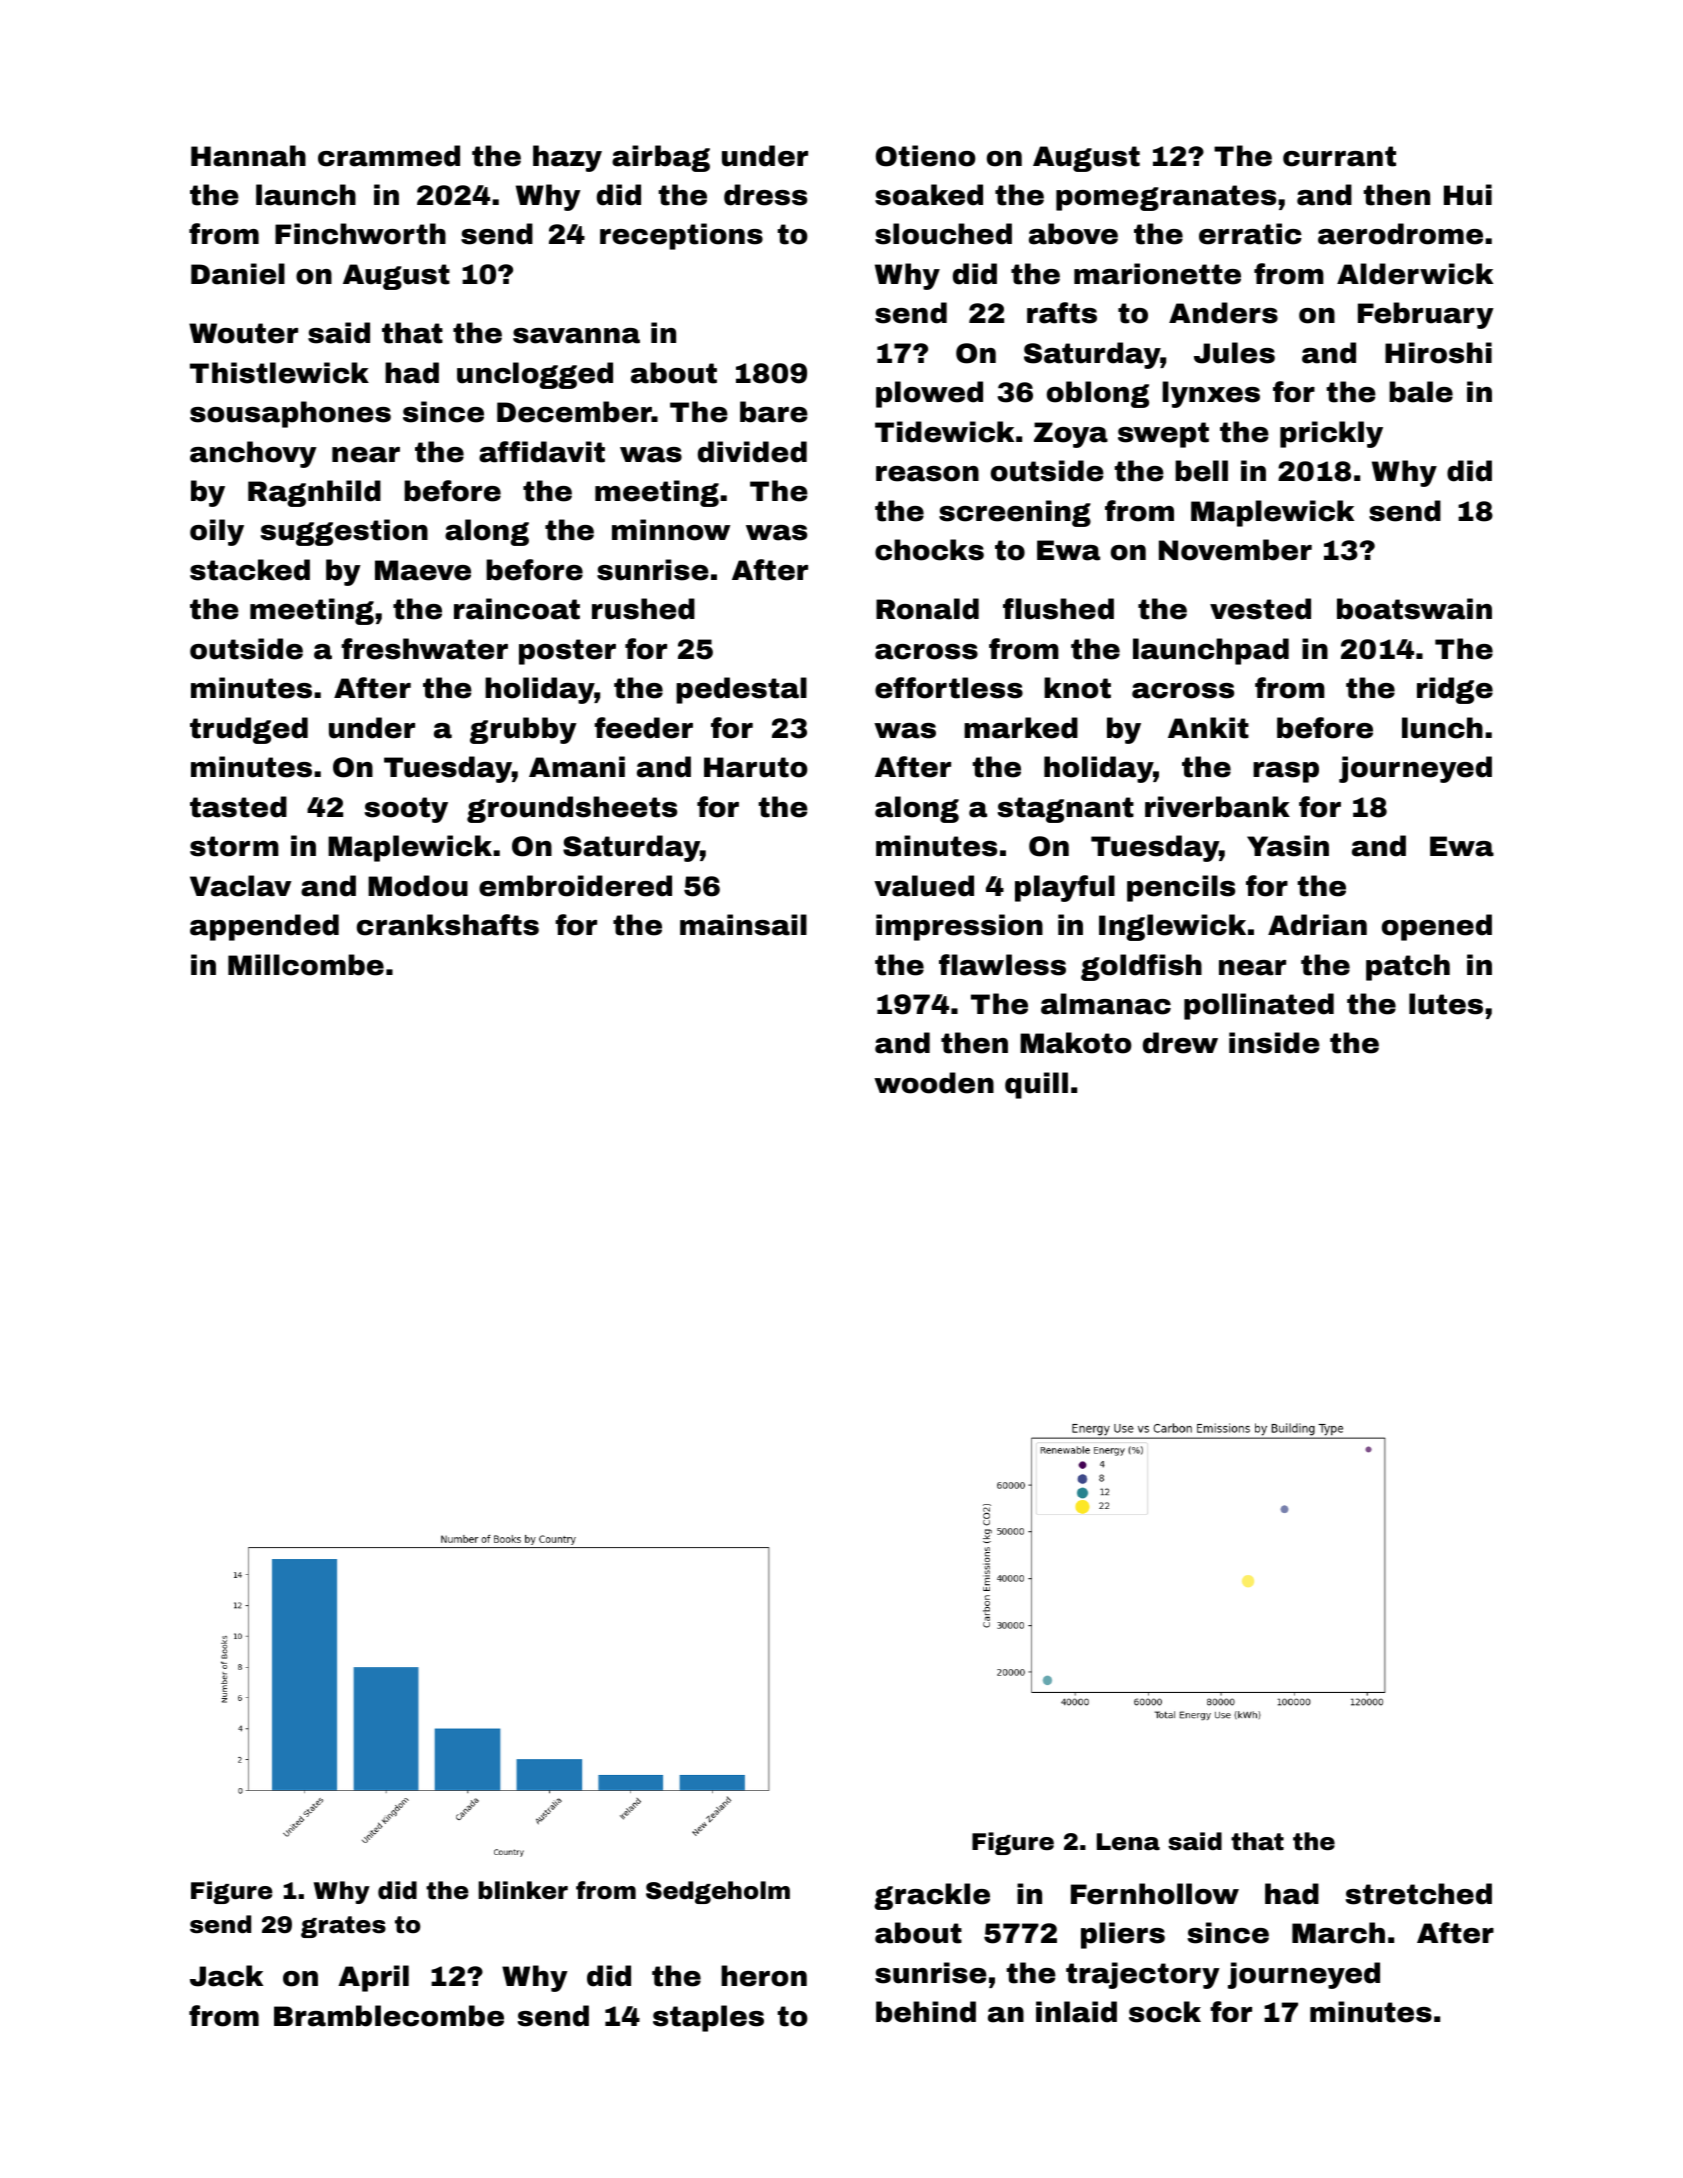 Image resolution: width=1683 pixels, height=2178 pixels. What do you see at coordinates (661, 158) in the screenshot?
I see `airbag` at bounding box center [661, 158].
